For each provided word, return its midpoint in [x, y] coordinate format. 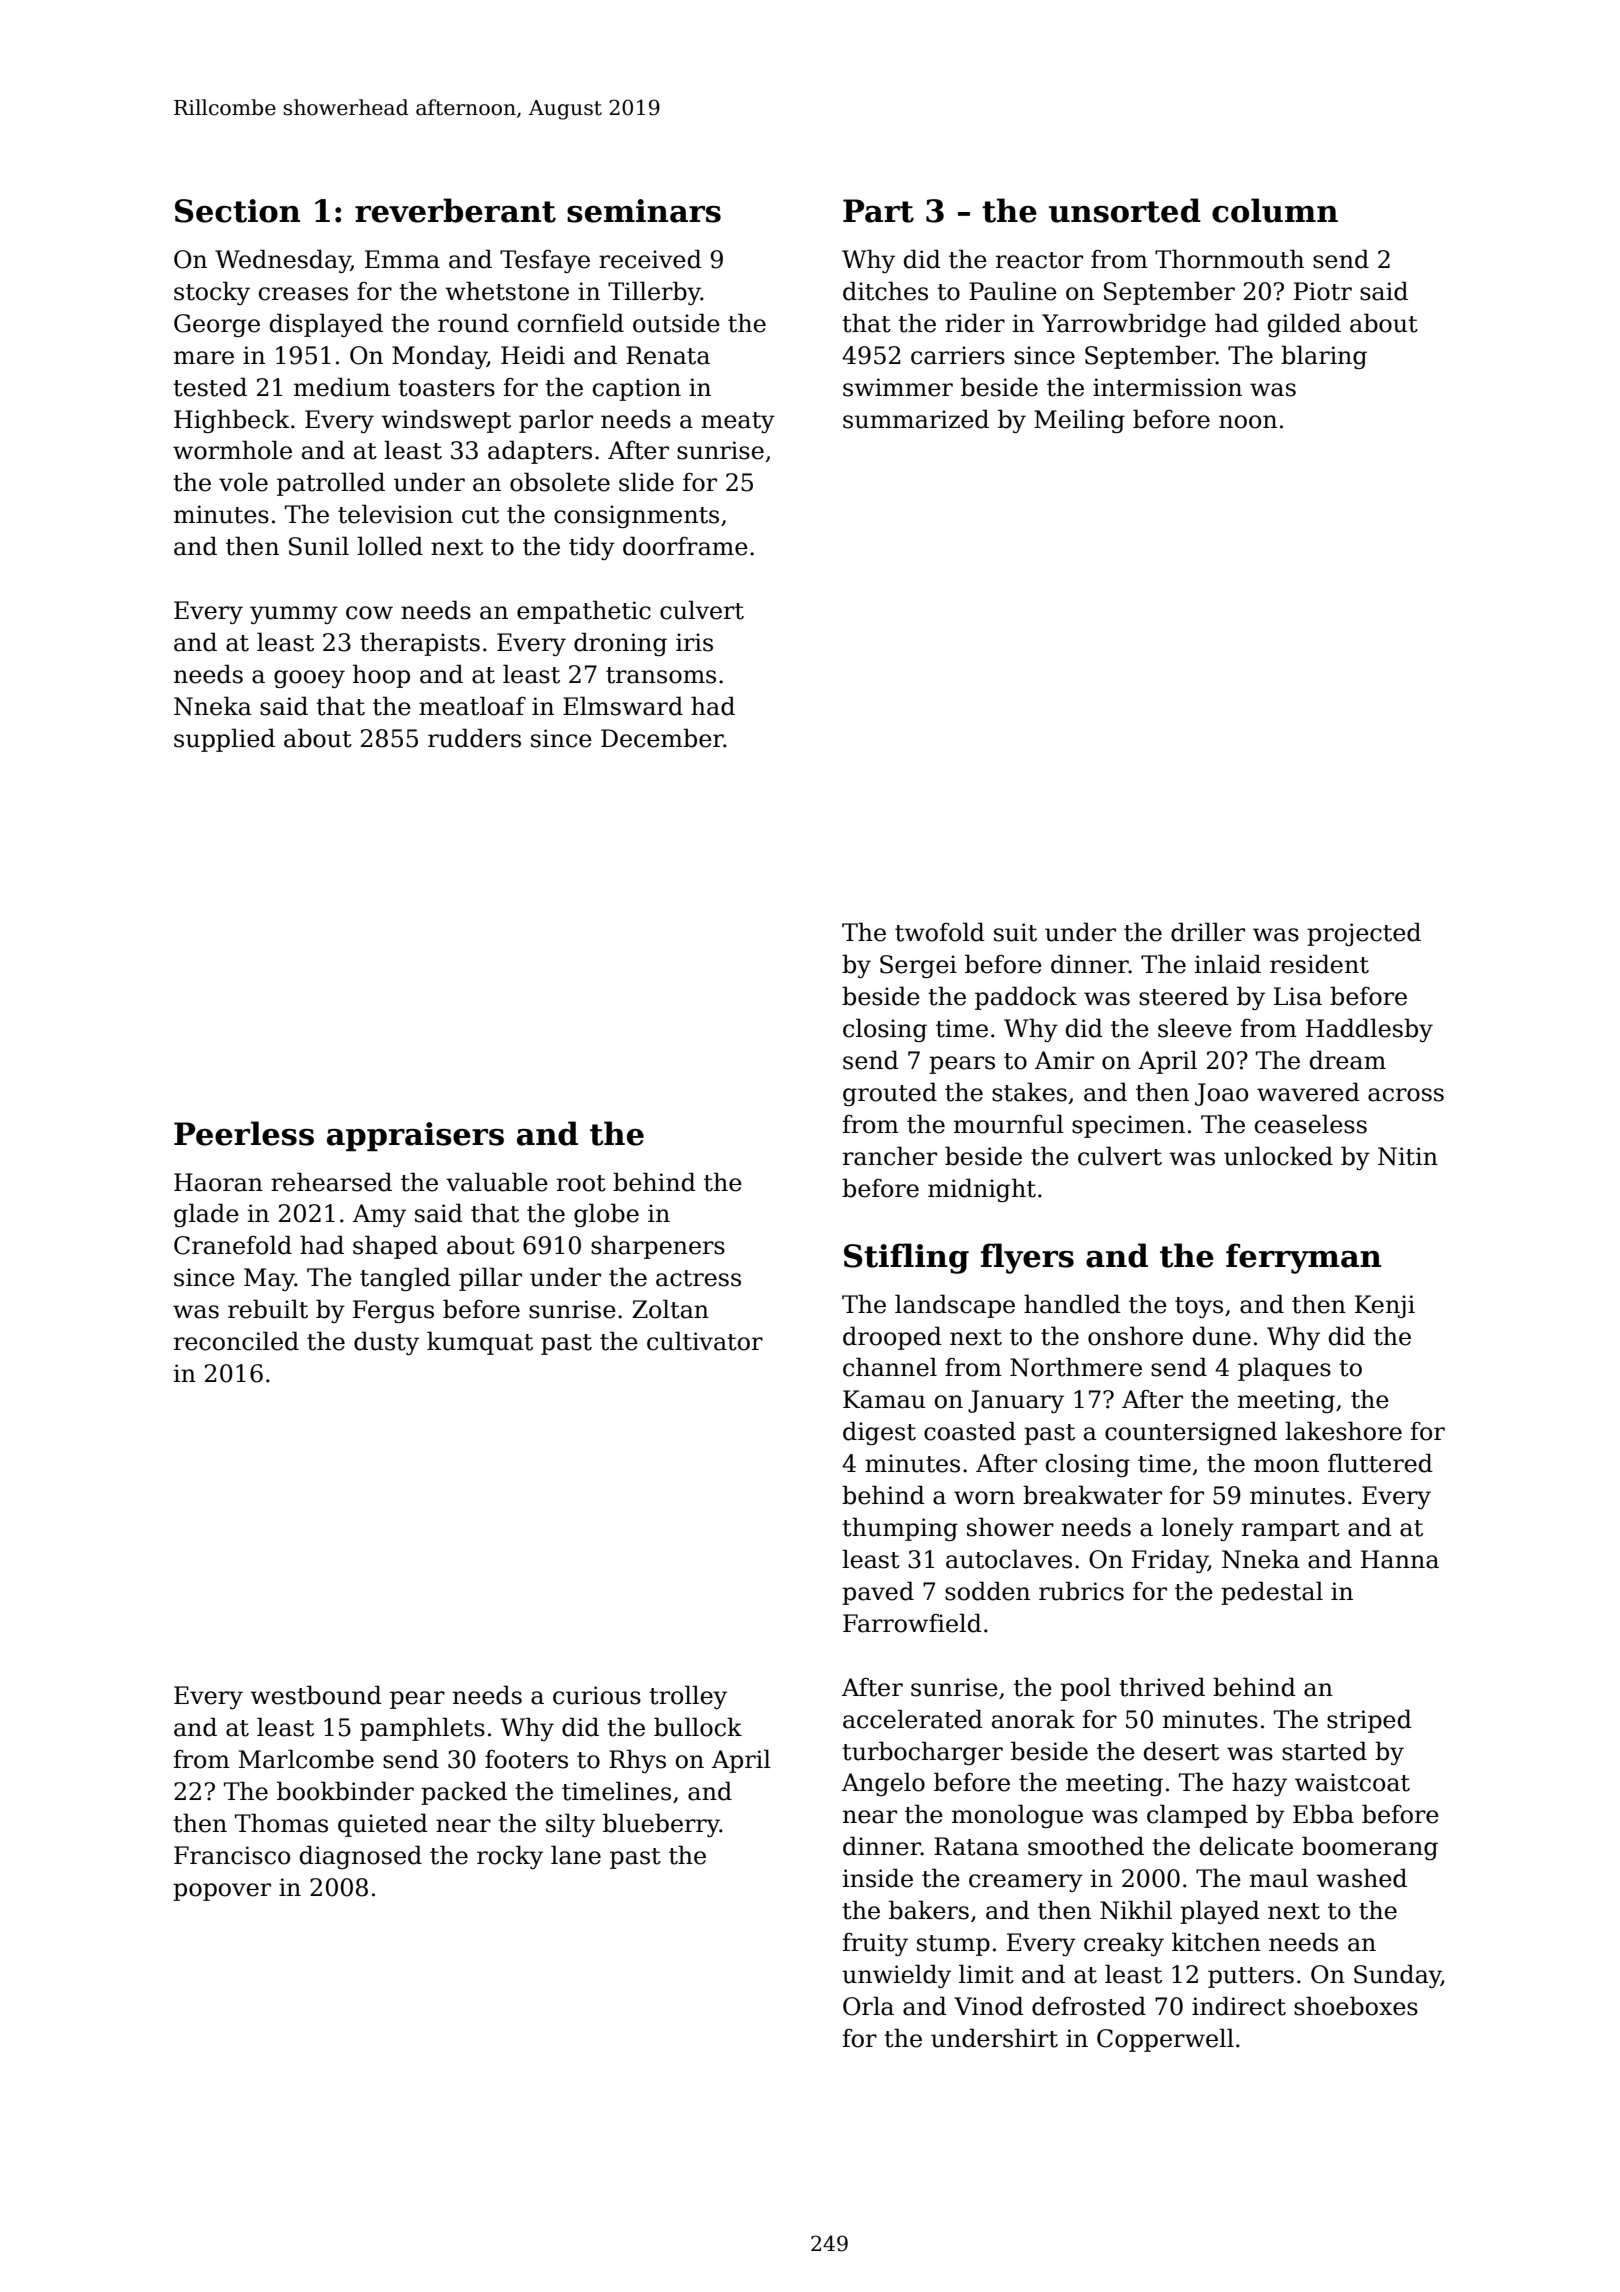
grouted [890, 1094]
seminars [644, 211]
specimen [1128, 1126]
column [1275, 210]
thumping [900, 1529]
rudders [474, 738]
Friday [1170, 1561]
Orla [868, 2006]
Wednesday [283, 261]
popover [222, 1892]
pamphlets [422, 1729]
